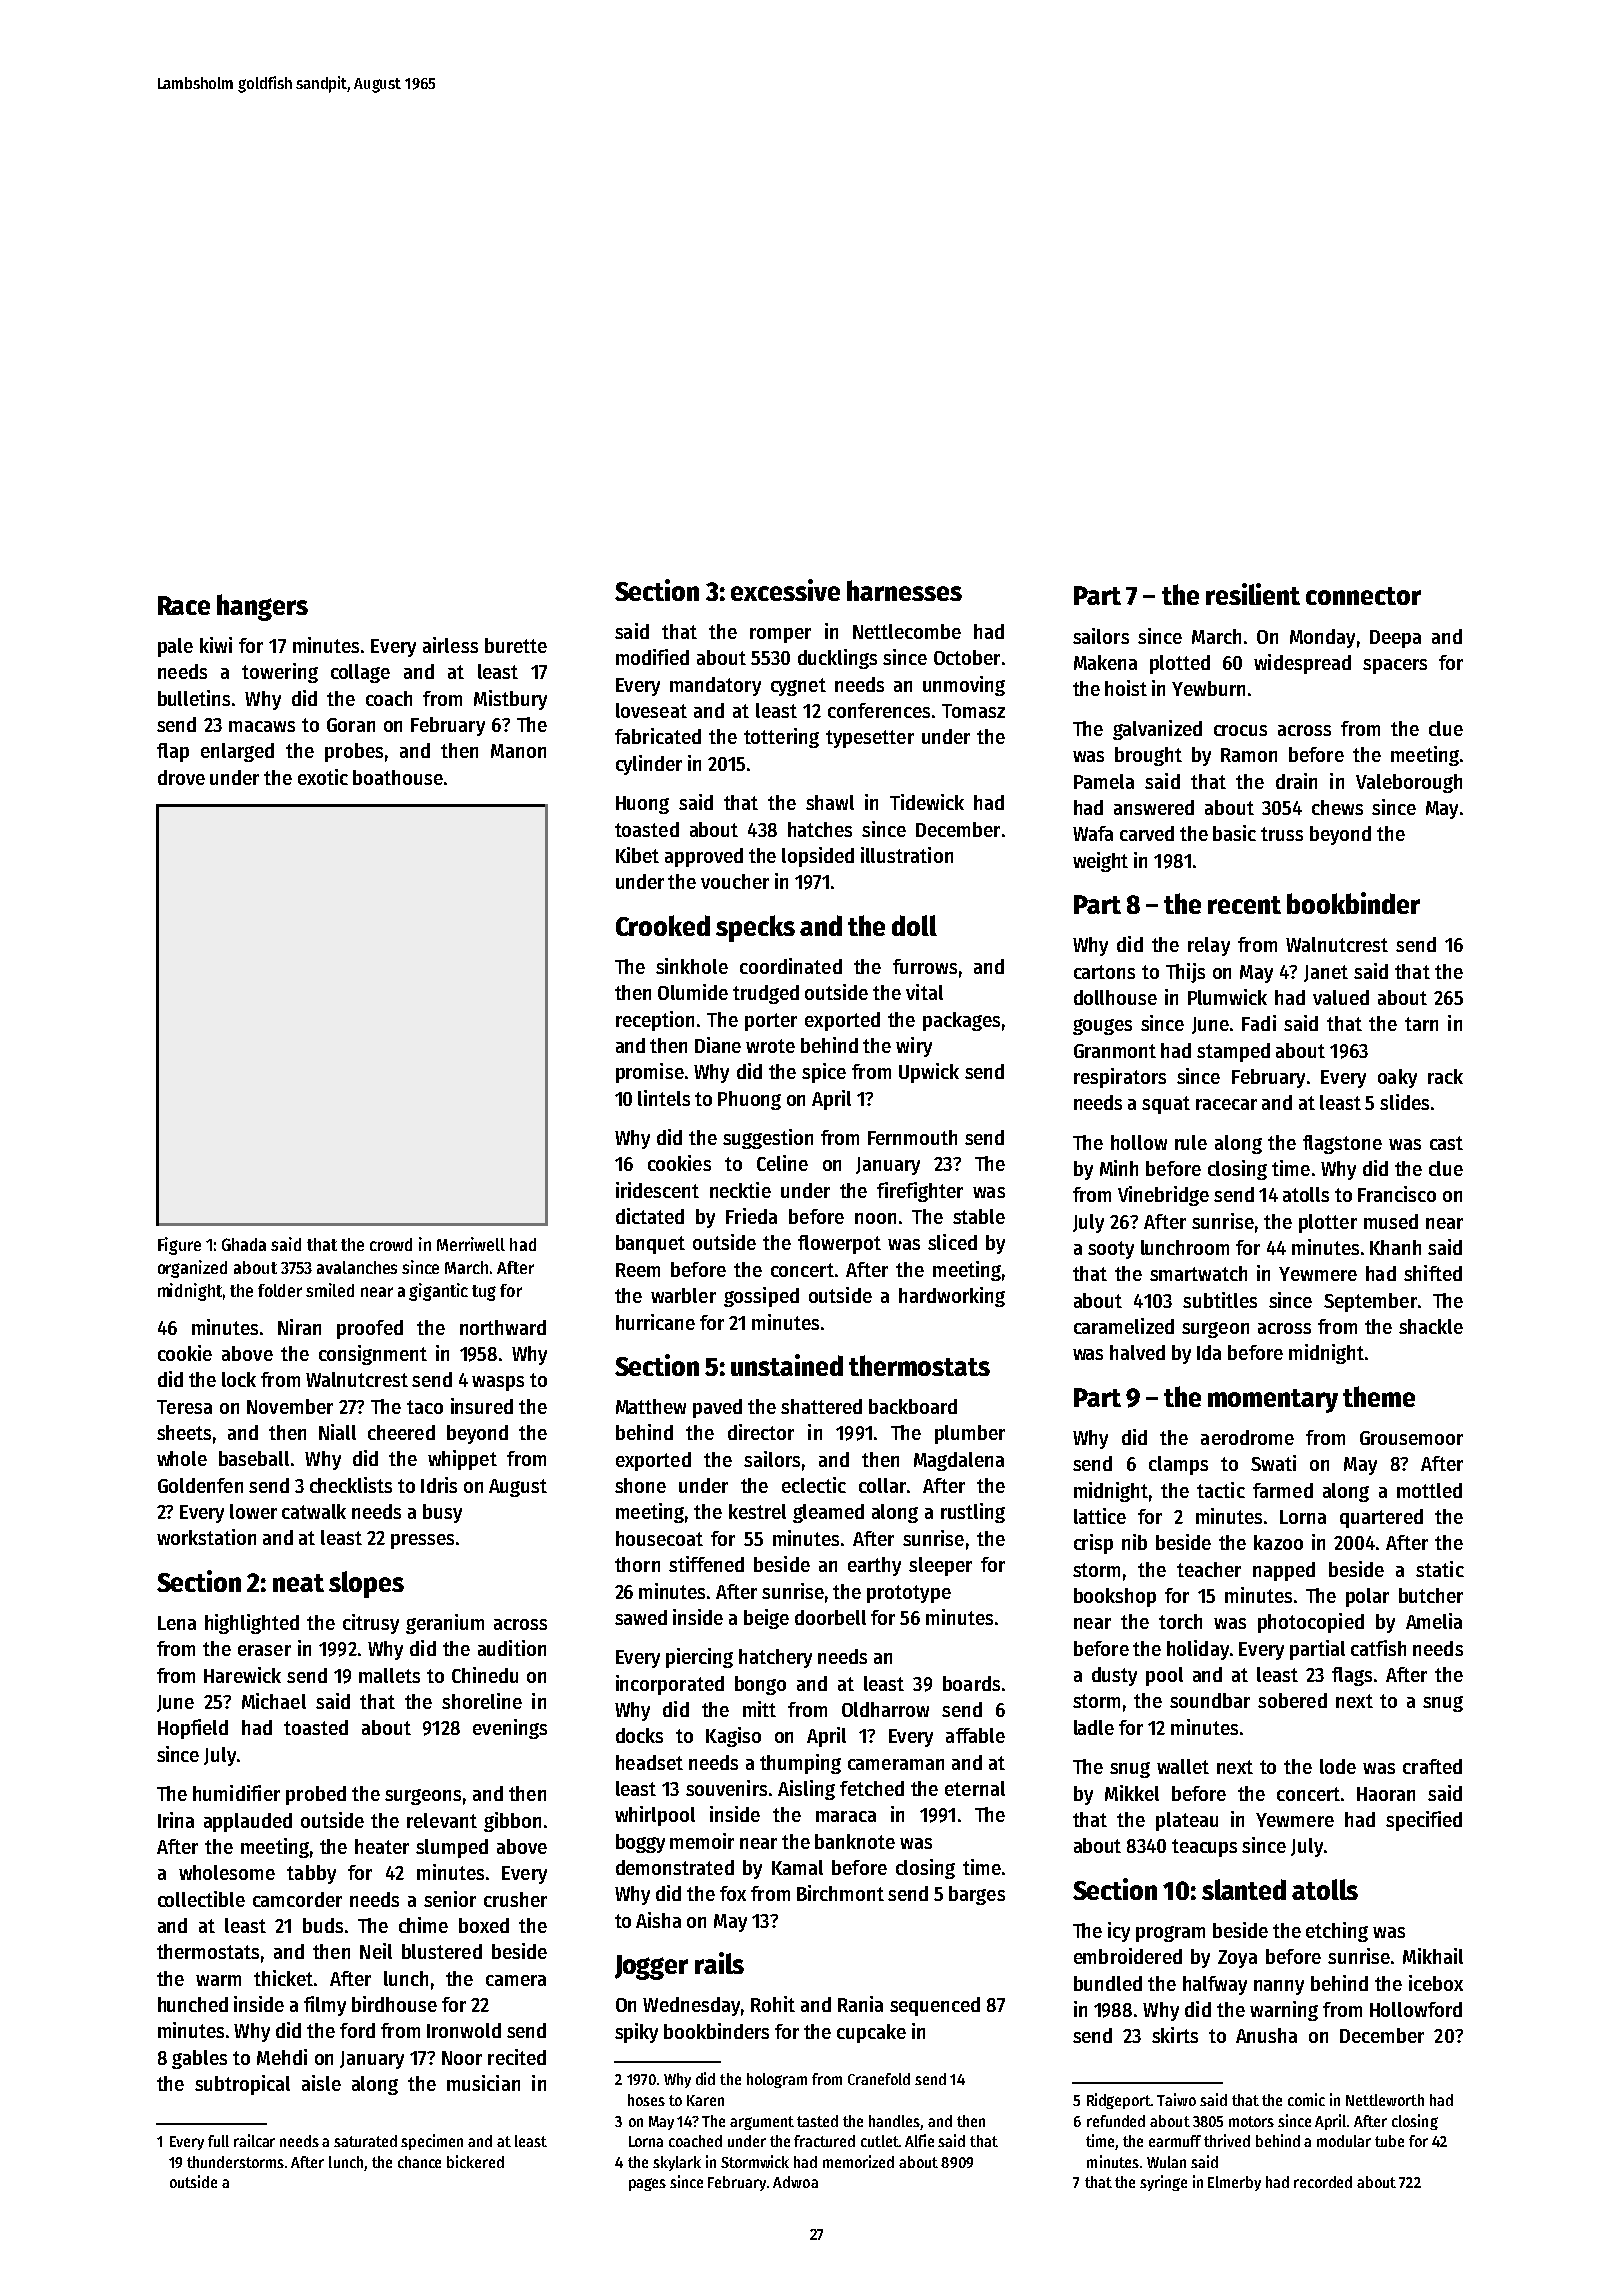 This image has height=2292, width=1620. What do you see at coordinates (242, 2085) in the image?
I see `subtropical` at bounding box center [242, 2085].
